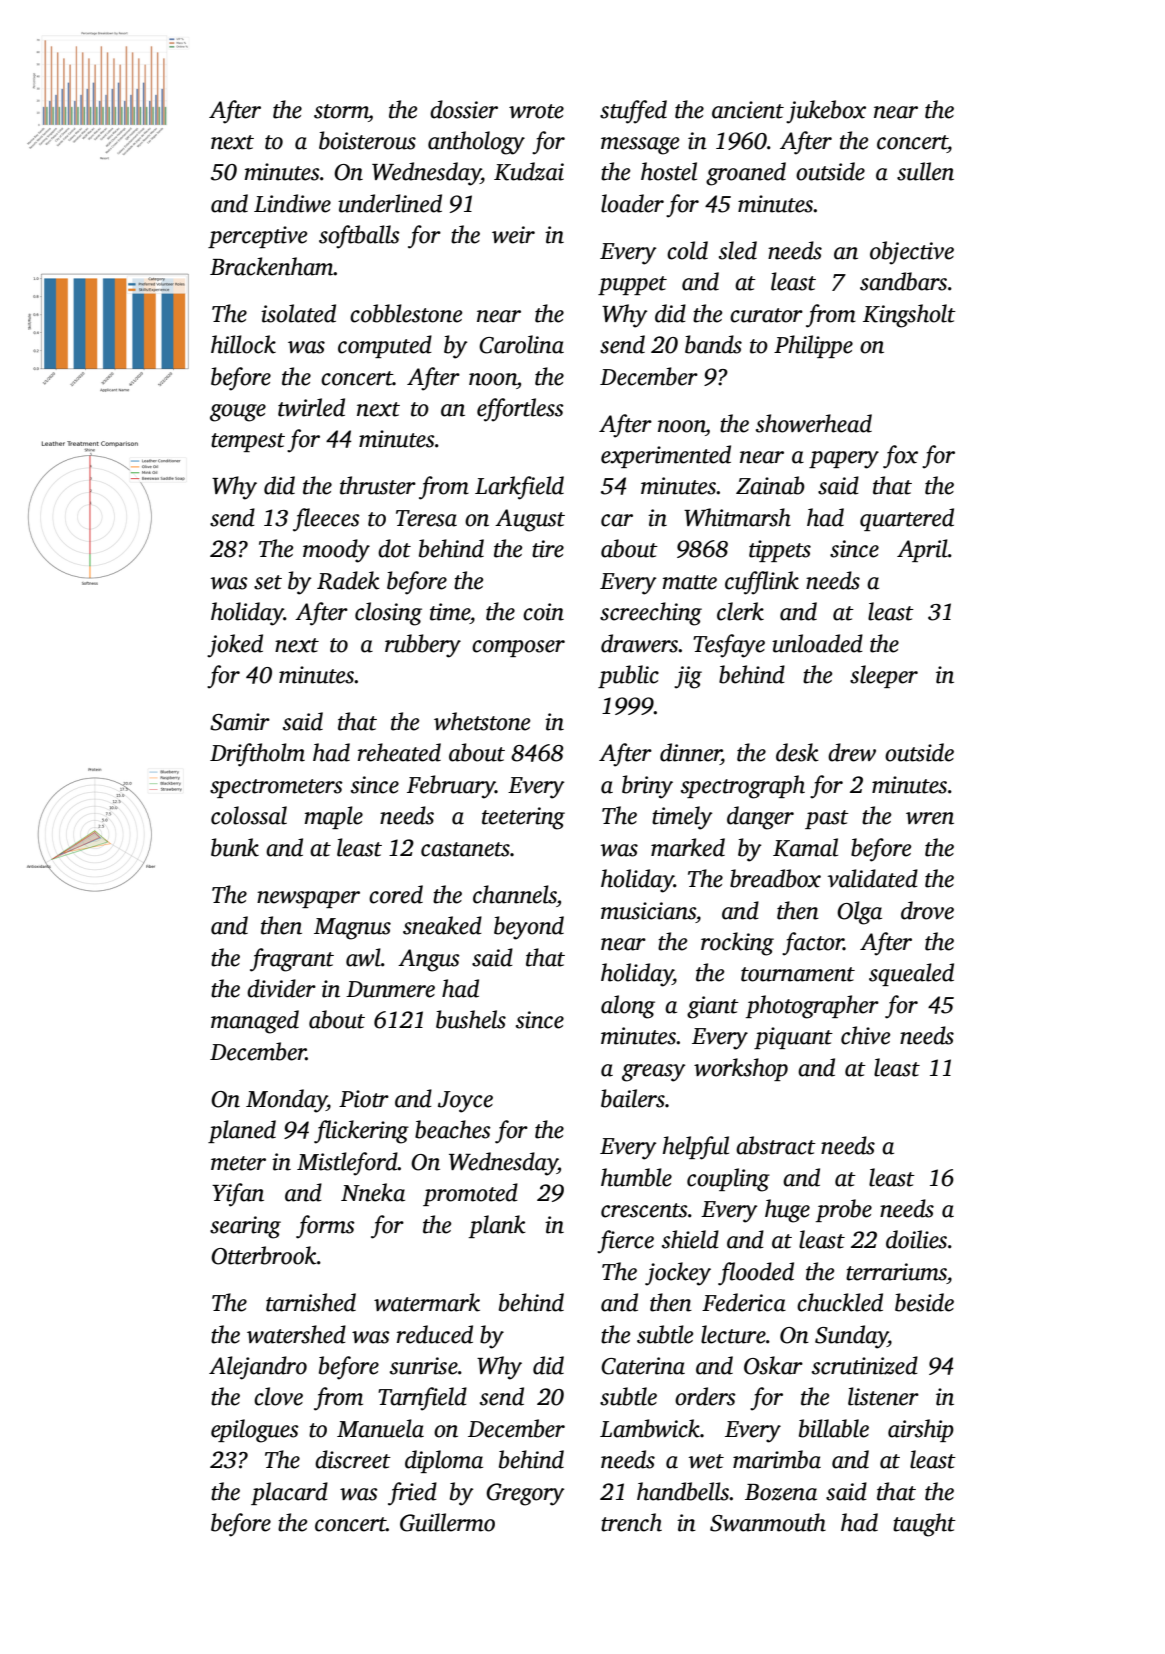 The height and width of the document is (1654, 1165). I want to click on sleeper, so click(884, 676).
